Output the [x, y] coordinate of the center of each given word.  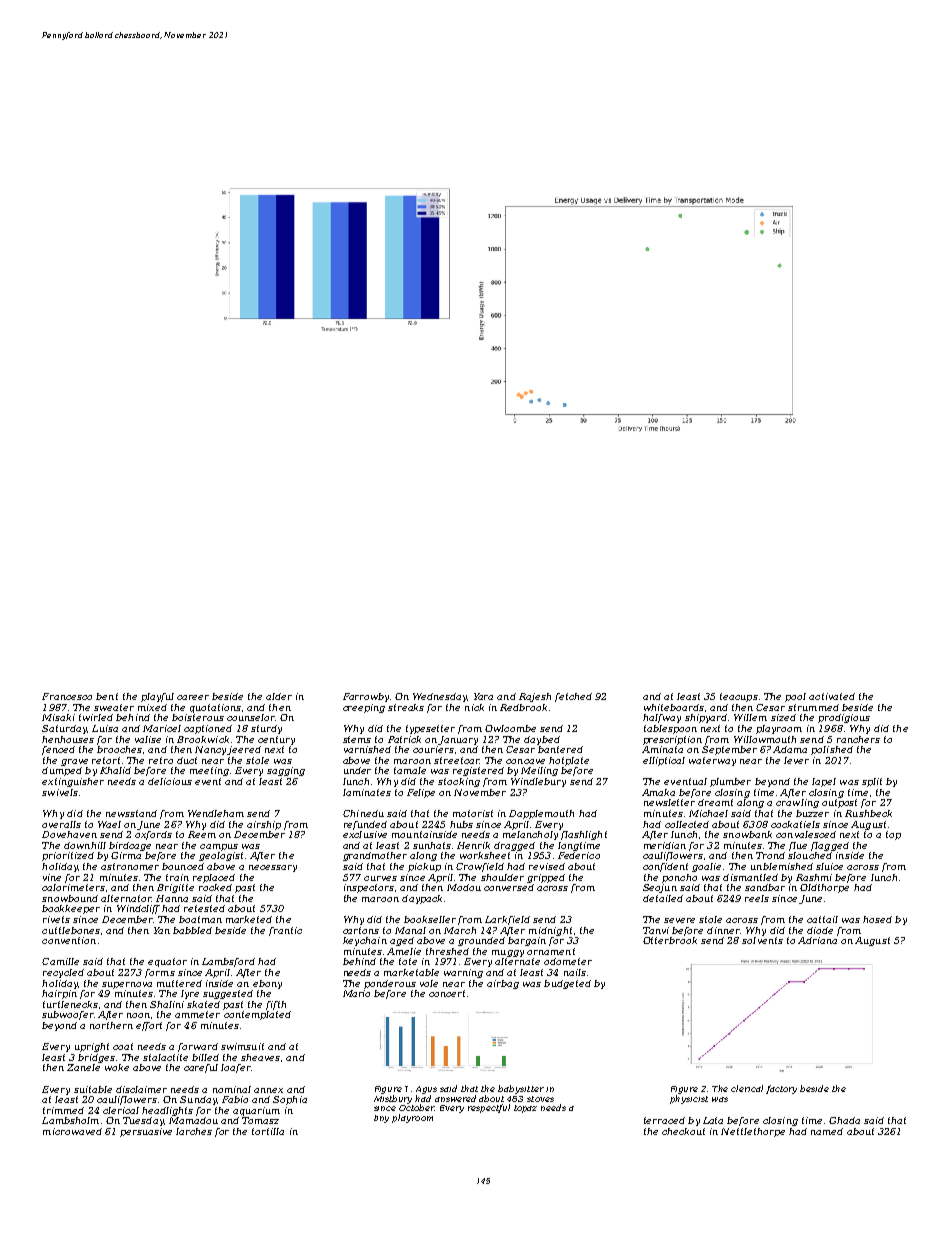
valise [148, 739]
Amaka [658, 792]
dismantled [750, 877]
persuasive [146, 1132]
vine [52, 877]
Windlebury [538, 782]
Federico [579, 855]
